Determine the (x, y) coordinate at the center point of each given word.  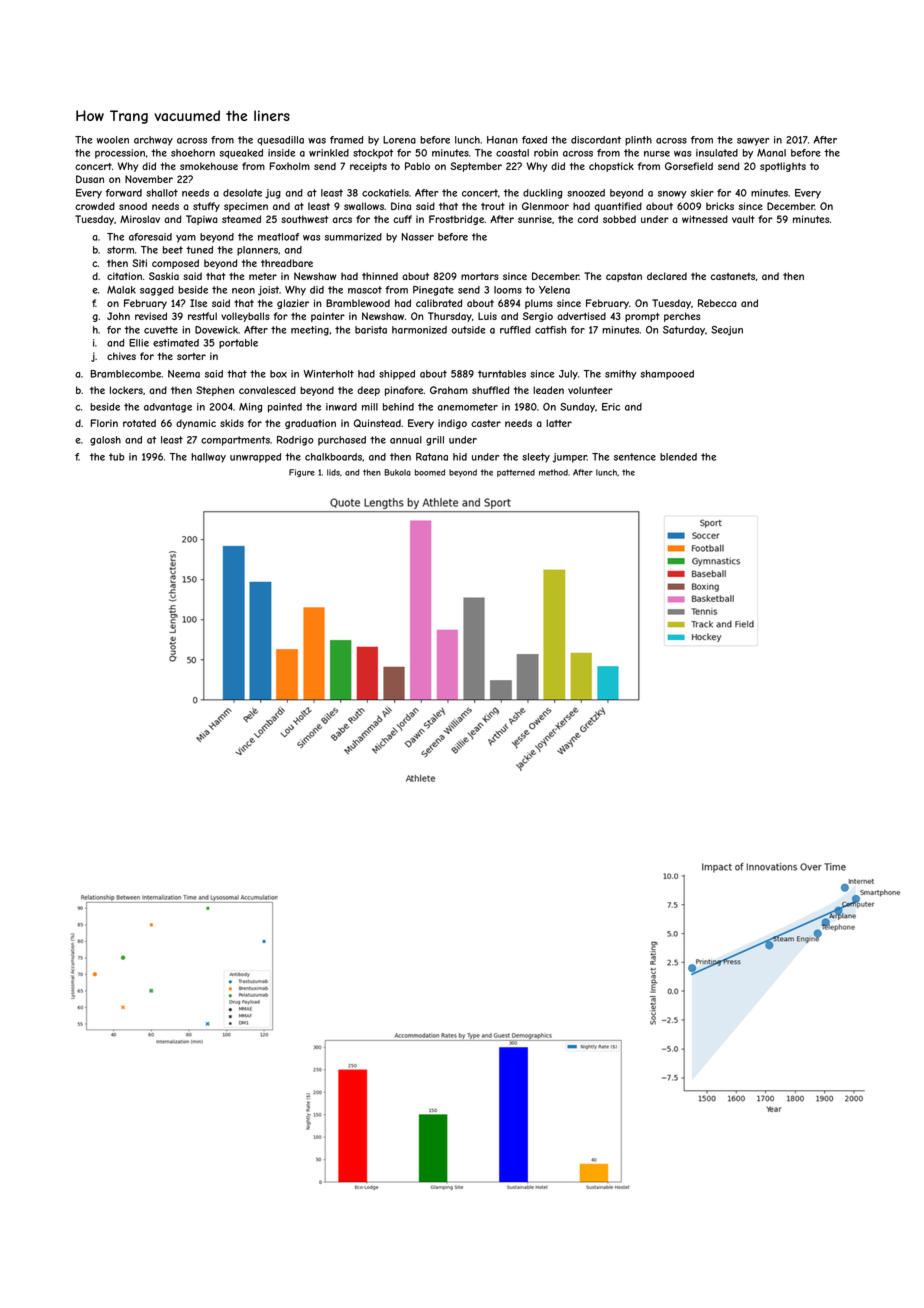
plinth (638, 141)
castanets (732, 276)
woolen (113, 140)
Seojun (727, 331)
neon (243, 291)
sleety (536, 458)
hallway (208, 458)
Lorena (399, 140)
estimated (176, 343)
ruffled (515, 330)
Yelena (554, 290)
